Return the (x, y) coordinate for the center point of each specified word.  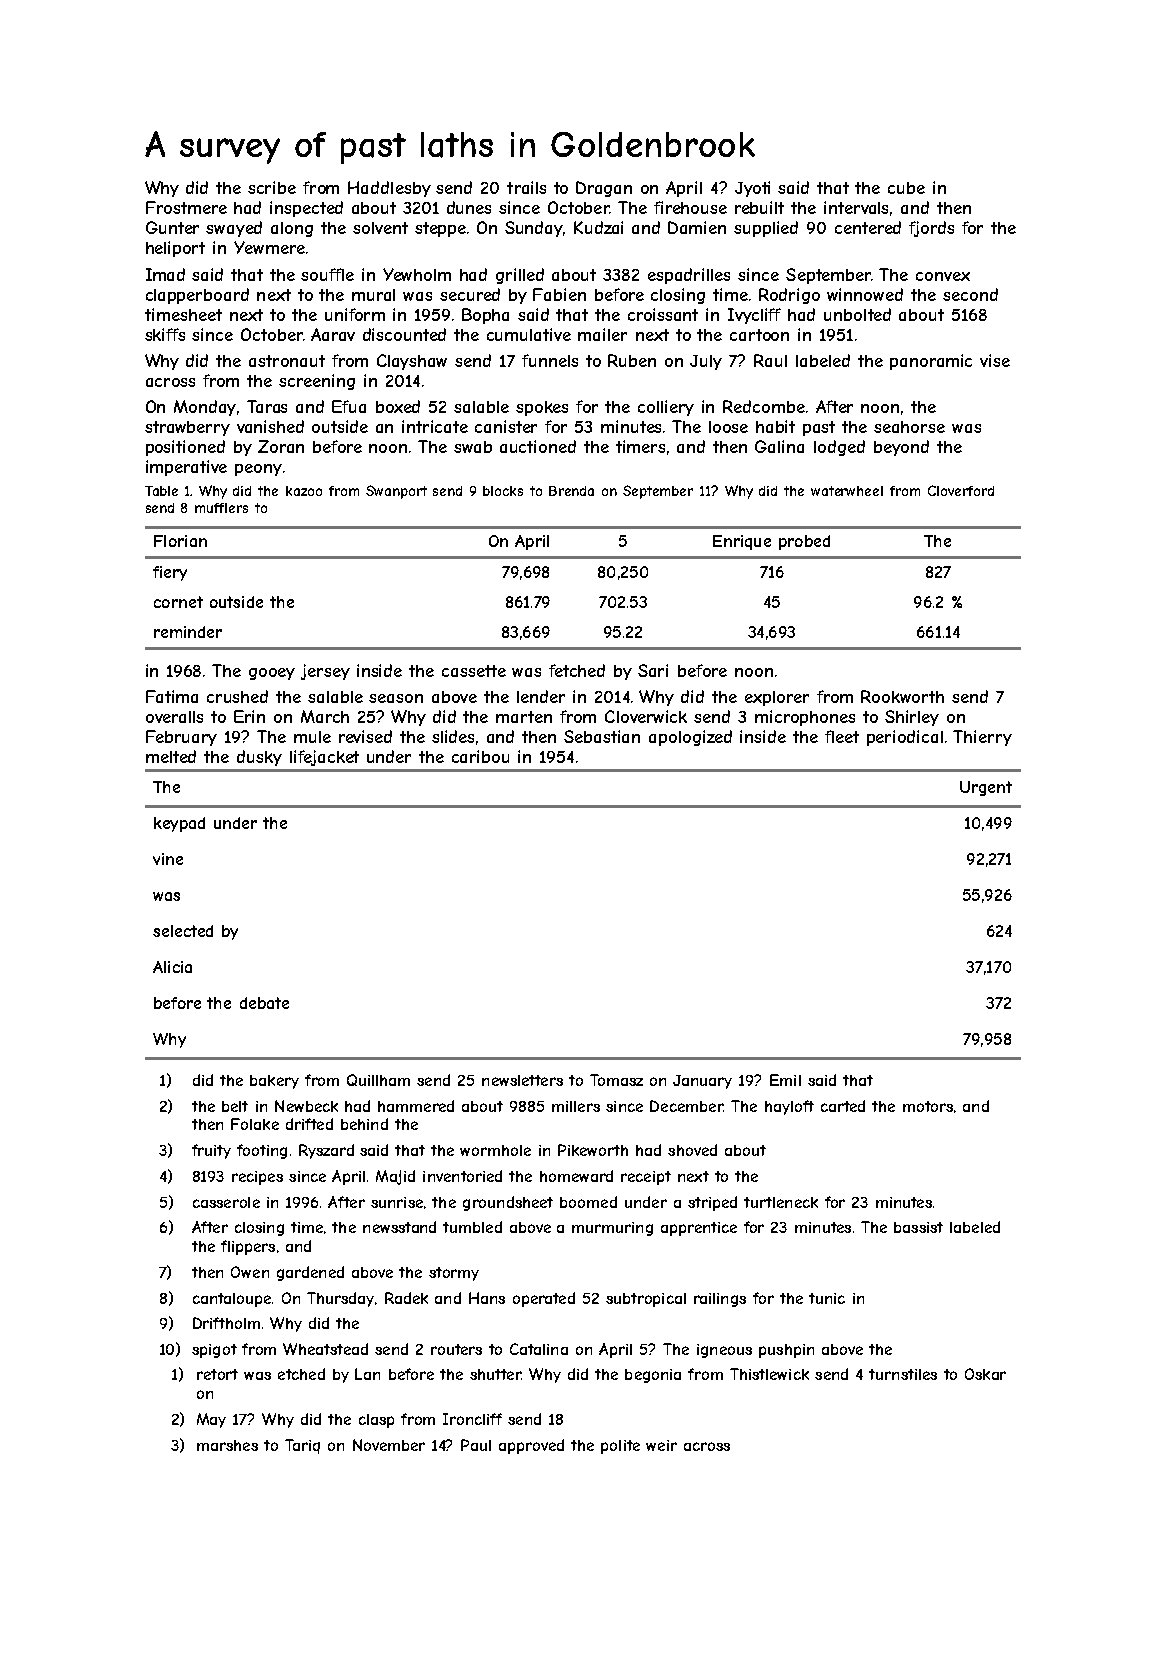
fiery (170, 573)
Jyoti (752, 189)
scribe (272, 187)
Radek (406, 1298)
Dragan (604, 189)
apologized (690, 738)
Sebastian (602, 736)
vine (168, 859)
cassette (474, 671)
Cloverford (961, 490)
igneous (724, 1351)
